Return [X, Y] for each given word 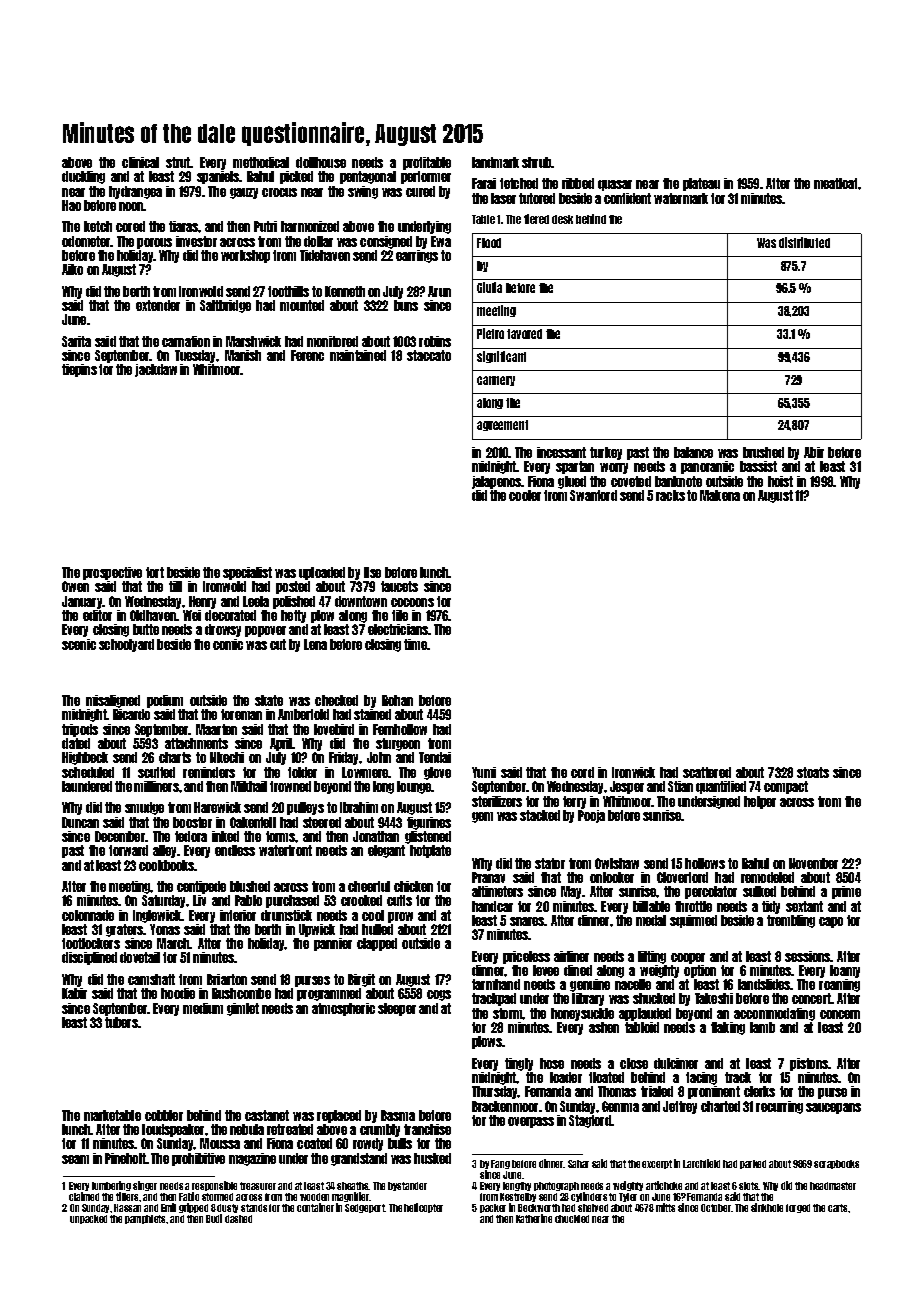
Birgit [361, 980]
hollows [705, 863]
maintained [358, 355]
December [120, 836]
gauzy [244, 193]
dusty [227, 1208]
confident [627, 198]
